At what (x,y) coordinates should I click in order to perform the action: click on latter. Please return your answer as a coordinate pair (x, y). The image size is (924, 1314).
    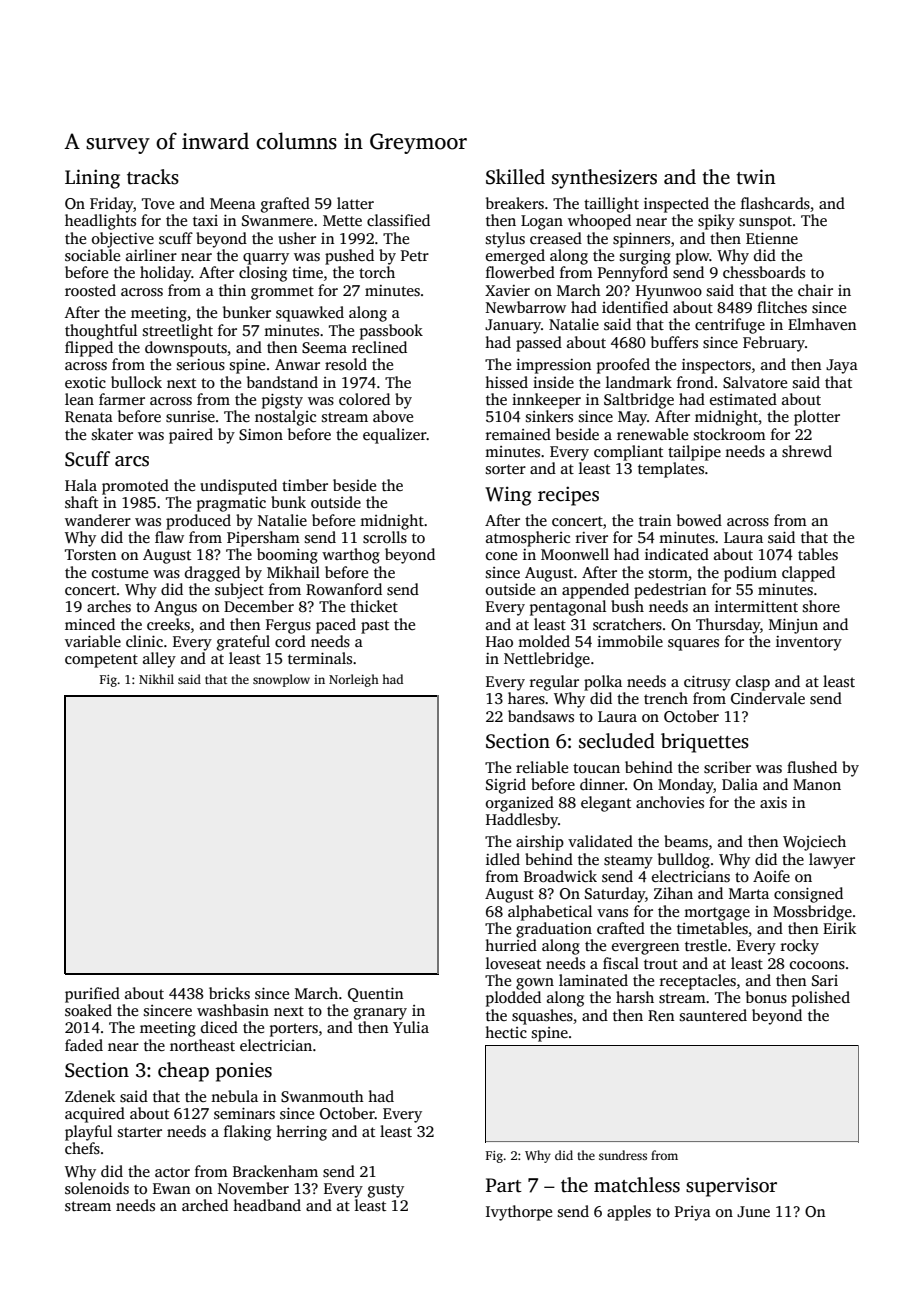
    Looking at the image, I should click on (355, 203).
